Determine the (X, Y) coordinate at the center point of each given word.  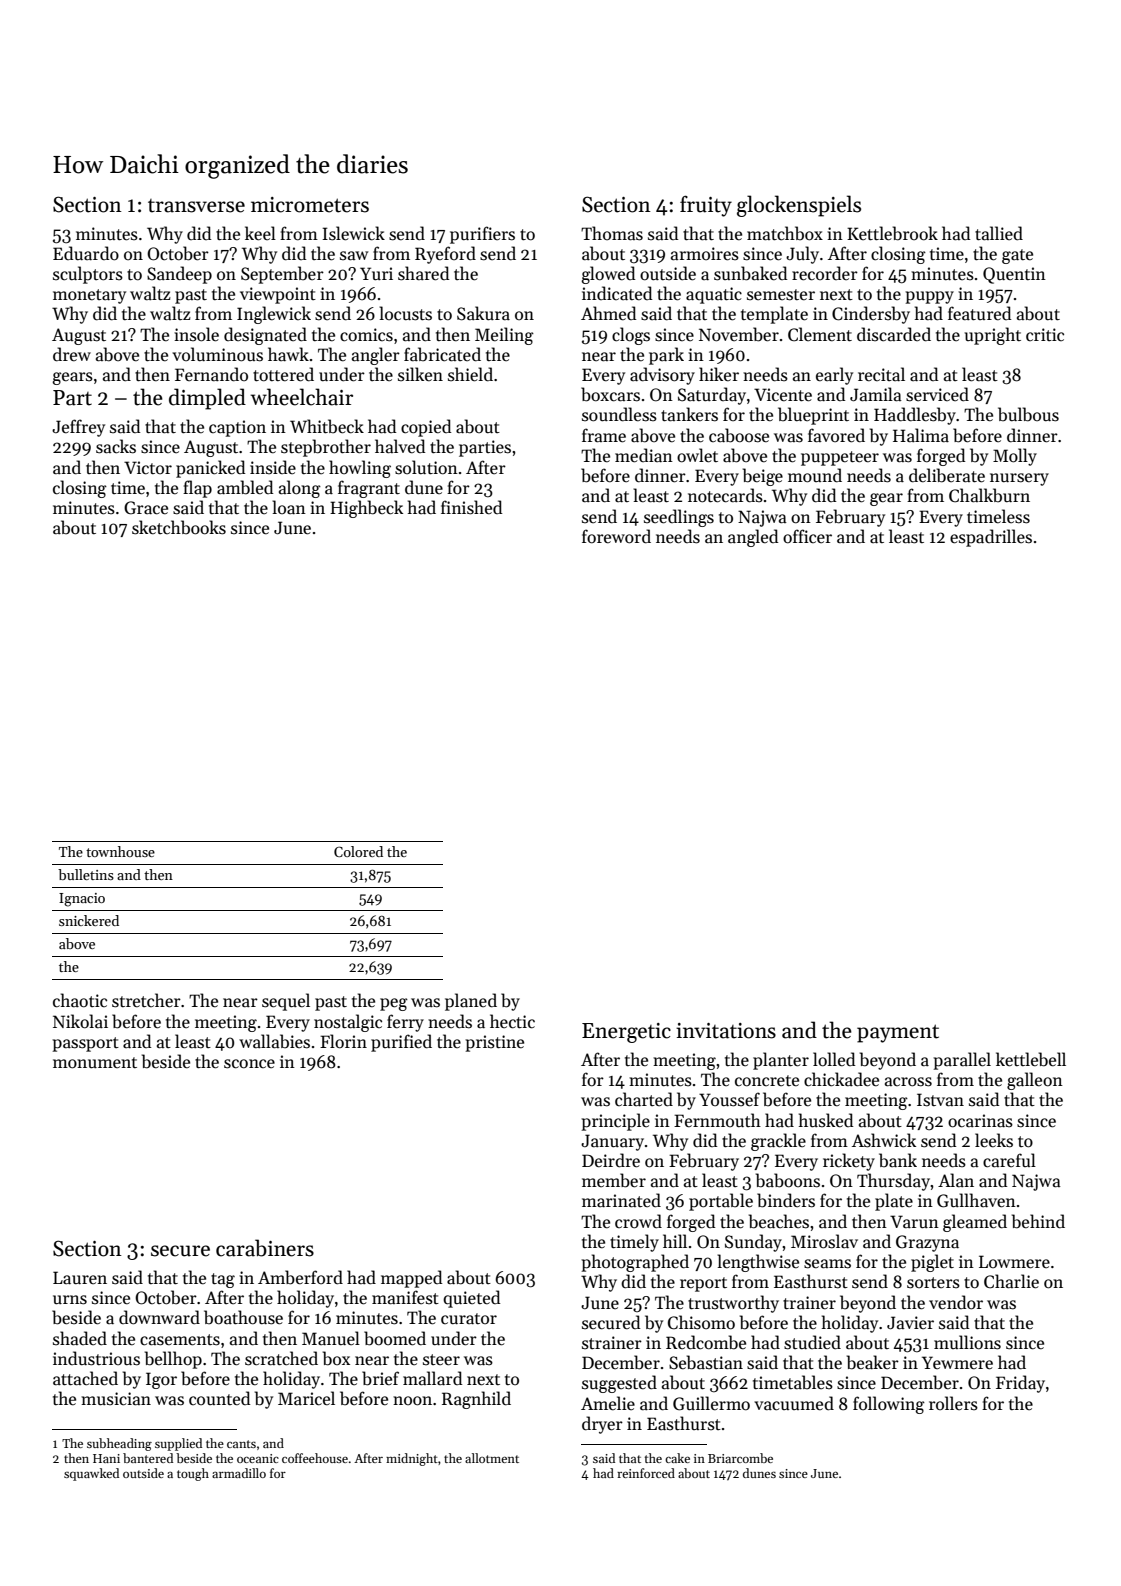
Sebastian (706, 1362)
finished (472, 507)
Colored (358, 851)
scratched (281, 1358)
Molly (1015, 457)
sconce (249, 1064)
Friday (1020, 1384)
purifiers (482, 235)
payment (898, 1033)
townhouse (120, 851)
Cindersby (871, 315)
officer (807, 536)
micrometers (310, 205)
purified (401, 1043)
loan (289, 507)
